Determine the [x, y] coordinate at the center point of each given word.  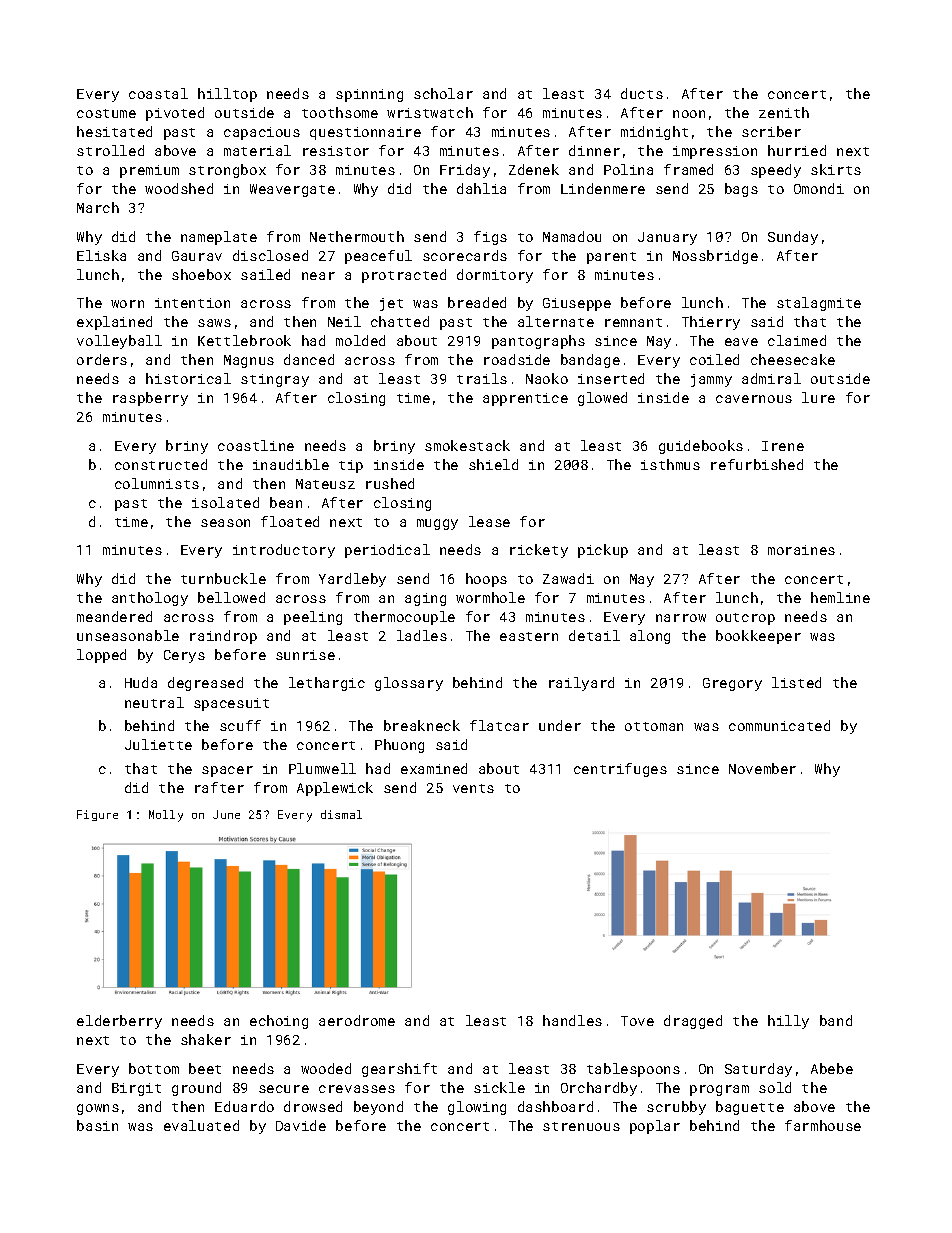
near [318, 276]
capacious [262, 133]
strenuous [581, 1126]
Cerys [184, 656]
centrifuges [620, 770]
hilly [788, 1022]
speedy [776, 171]
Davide [301, 1125]
